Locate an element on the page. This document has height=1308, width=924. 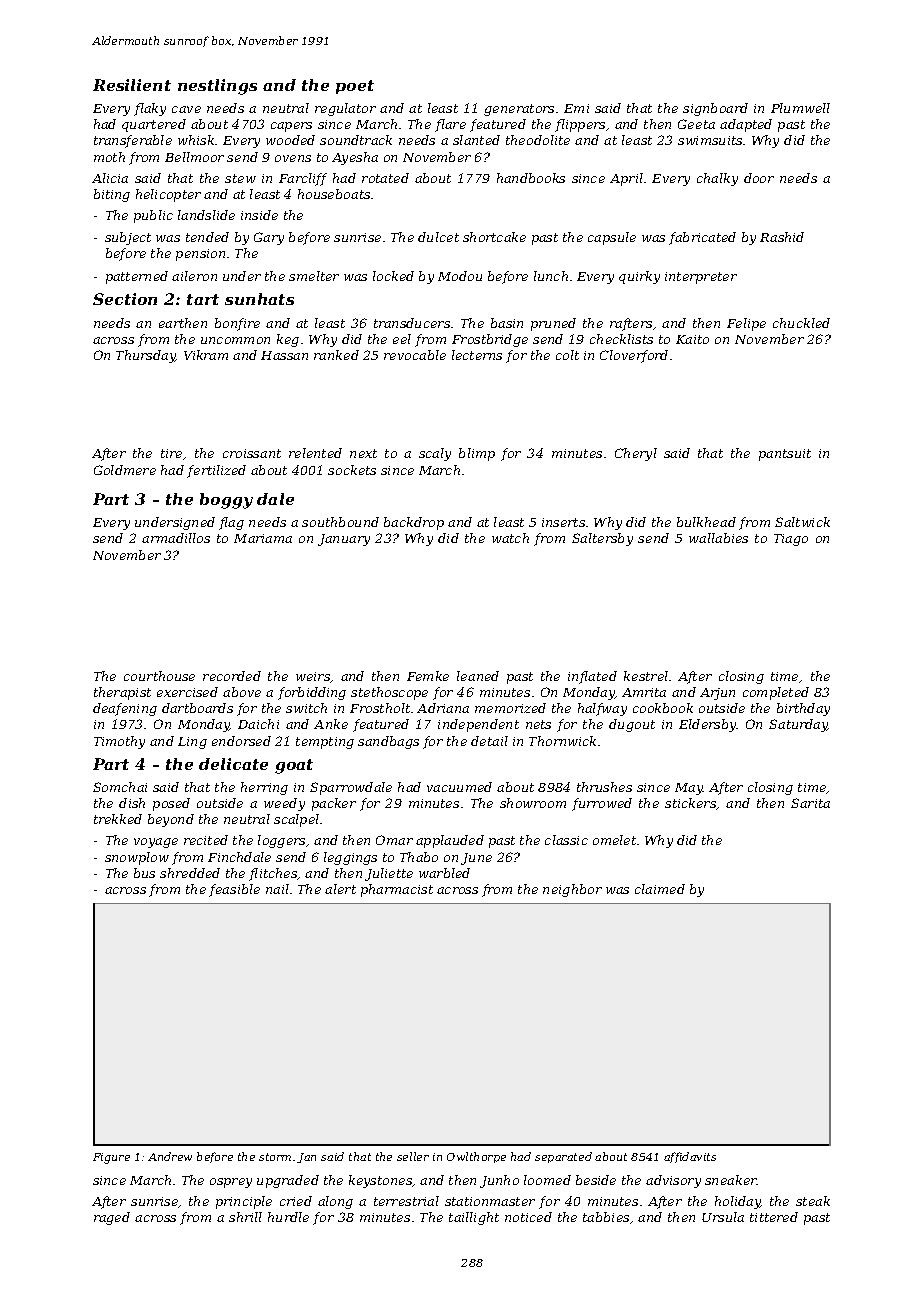
armadillos is located at coordinates (176, 538).
